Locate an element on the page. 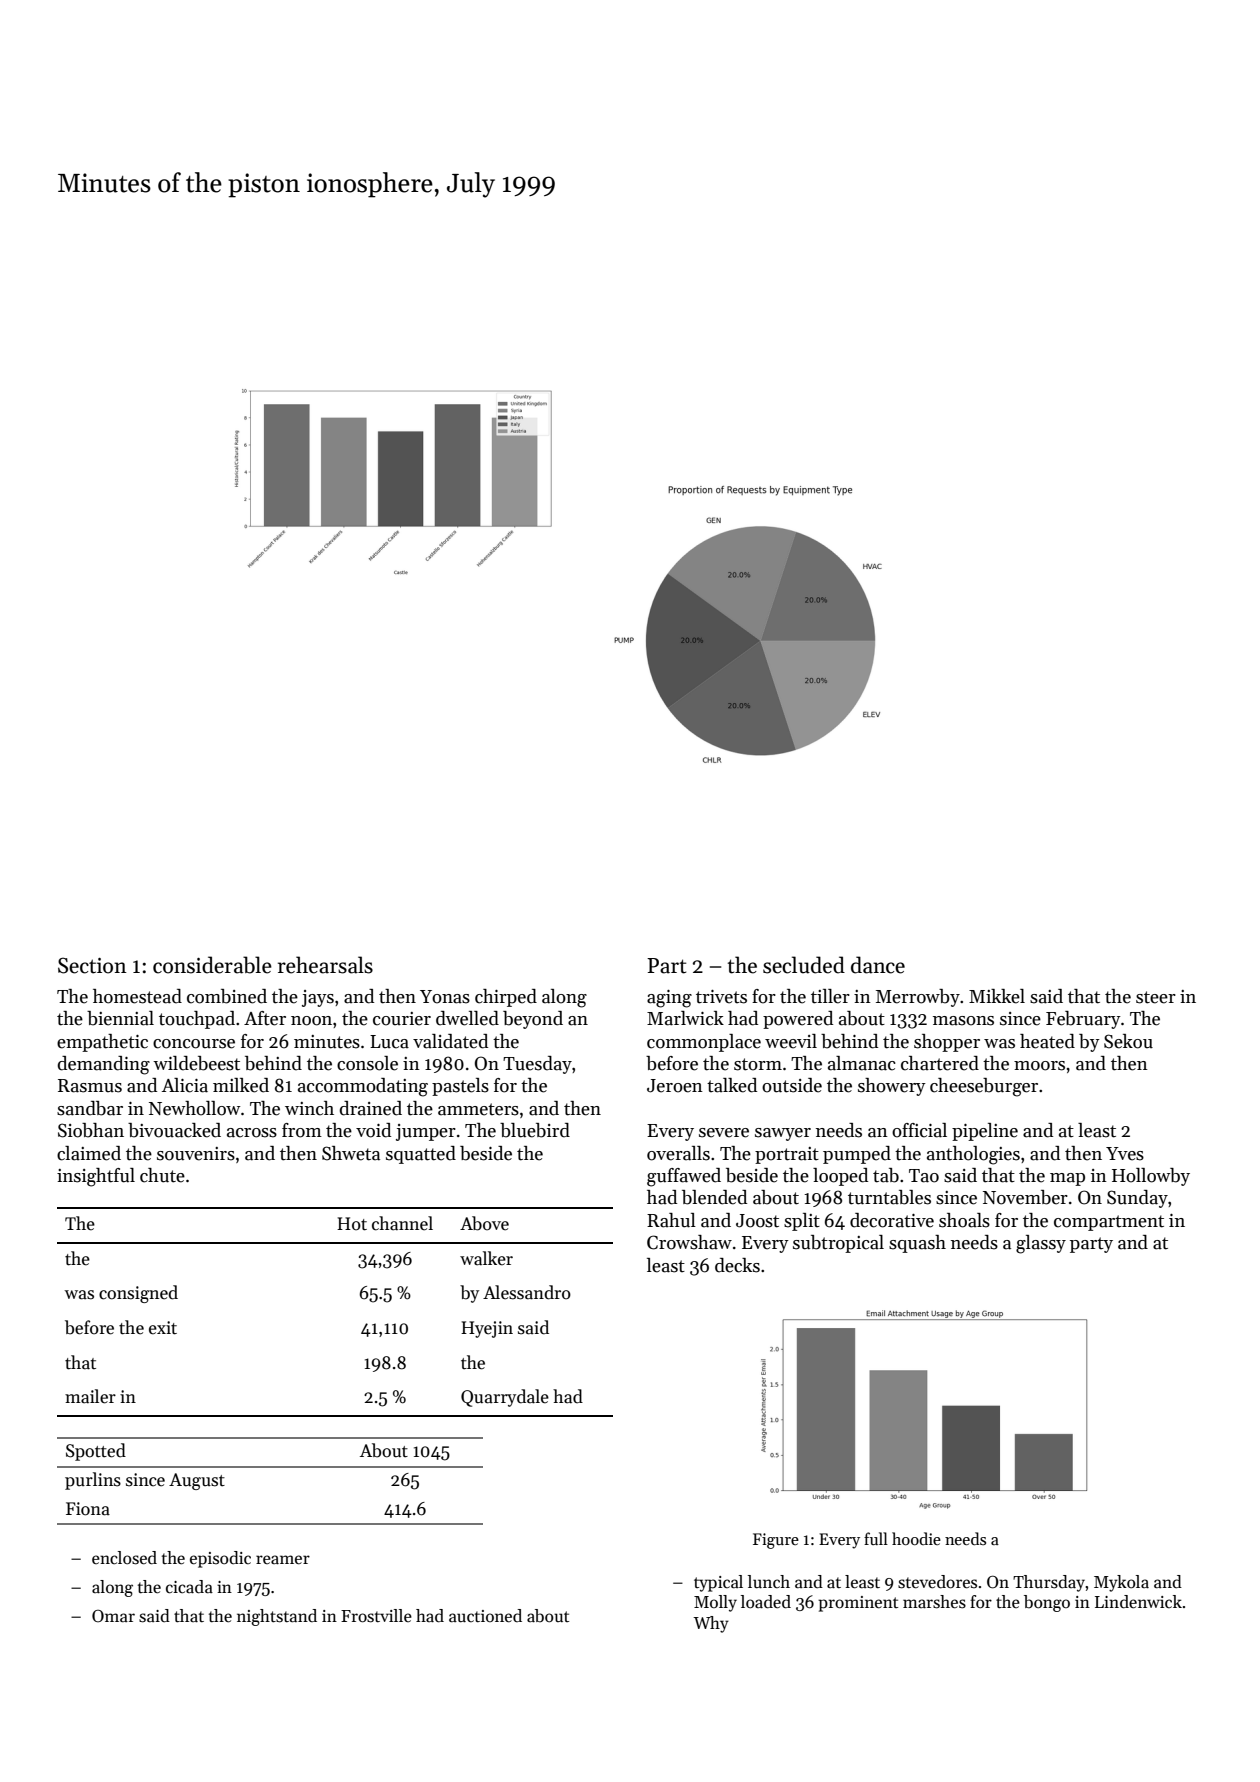 This page has width=1260, height=1782. combined is located at coordinates (227, 996).
